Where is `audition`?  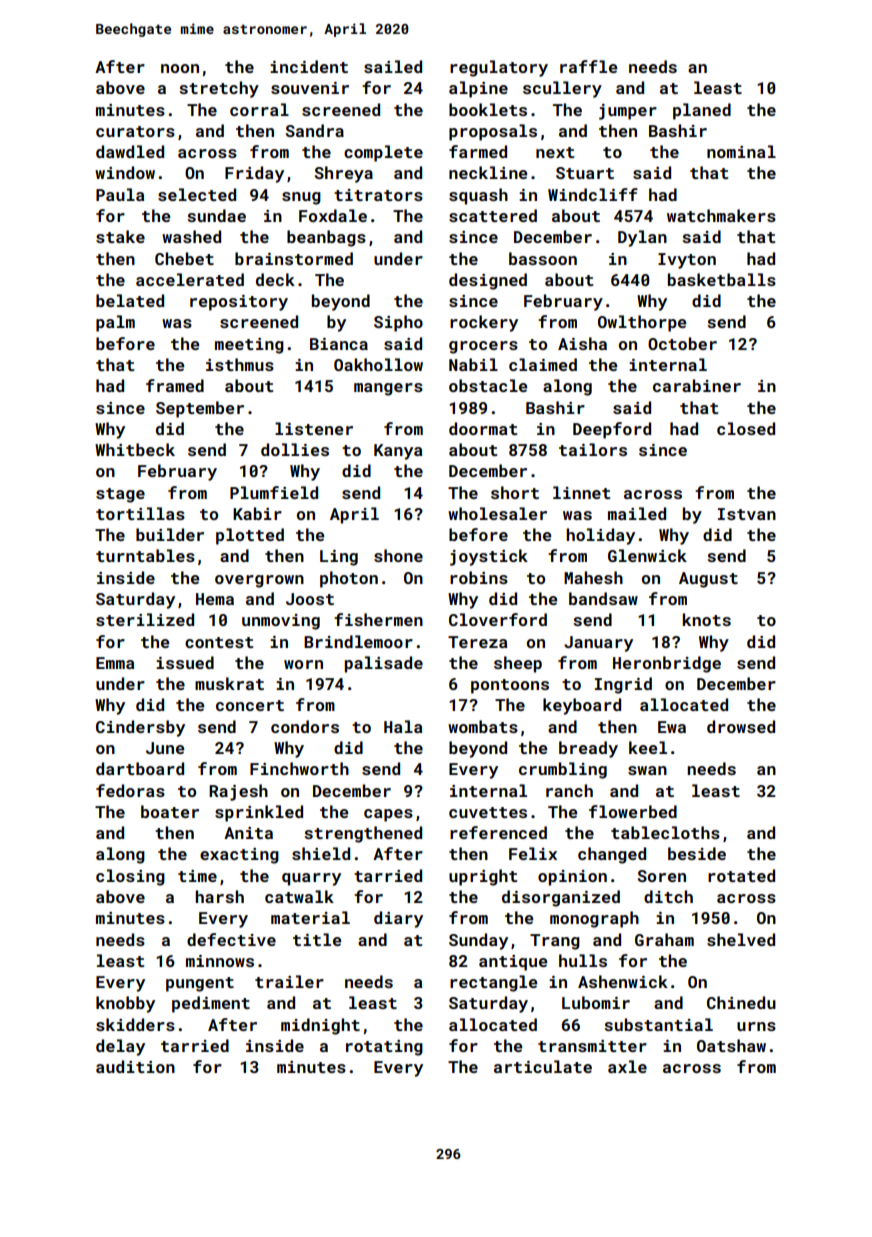 audition is located at coordinates (135, 1066).
